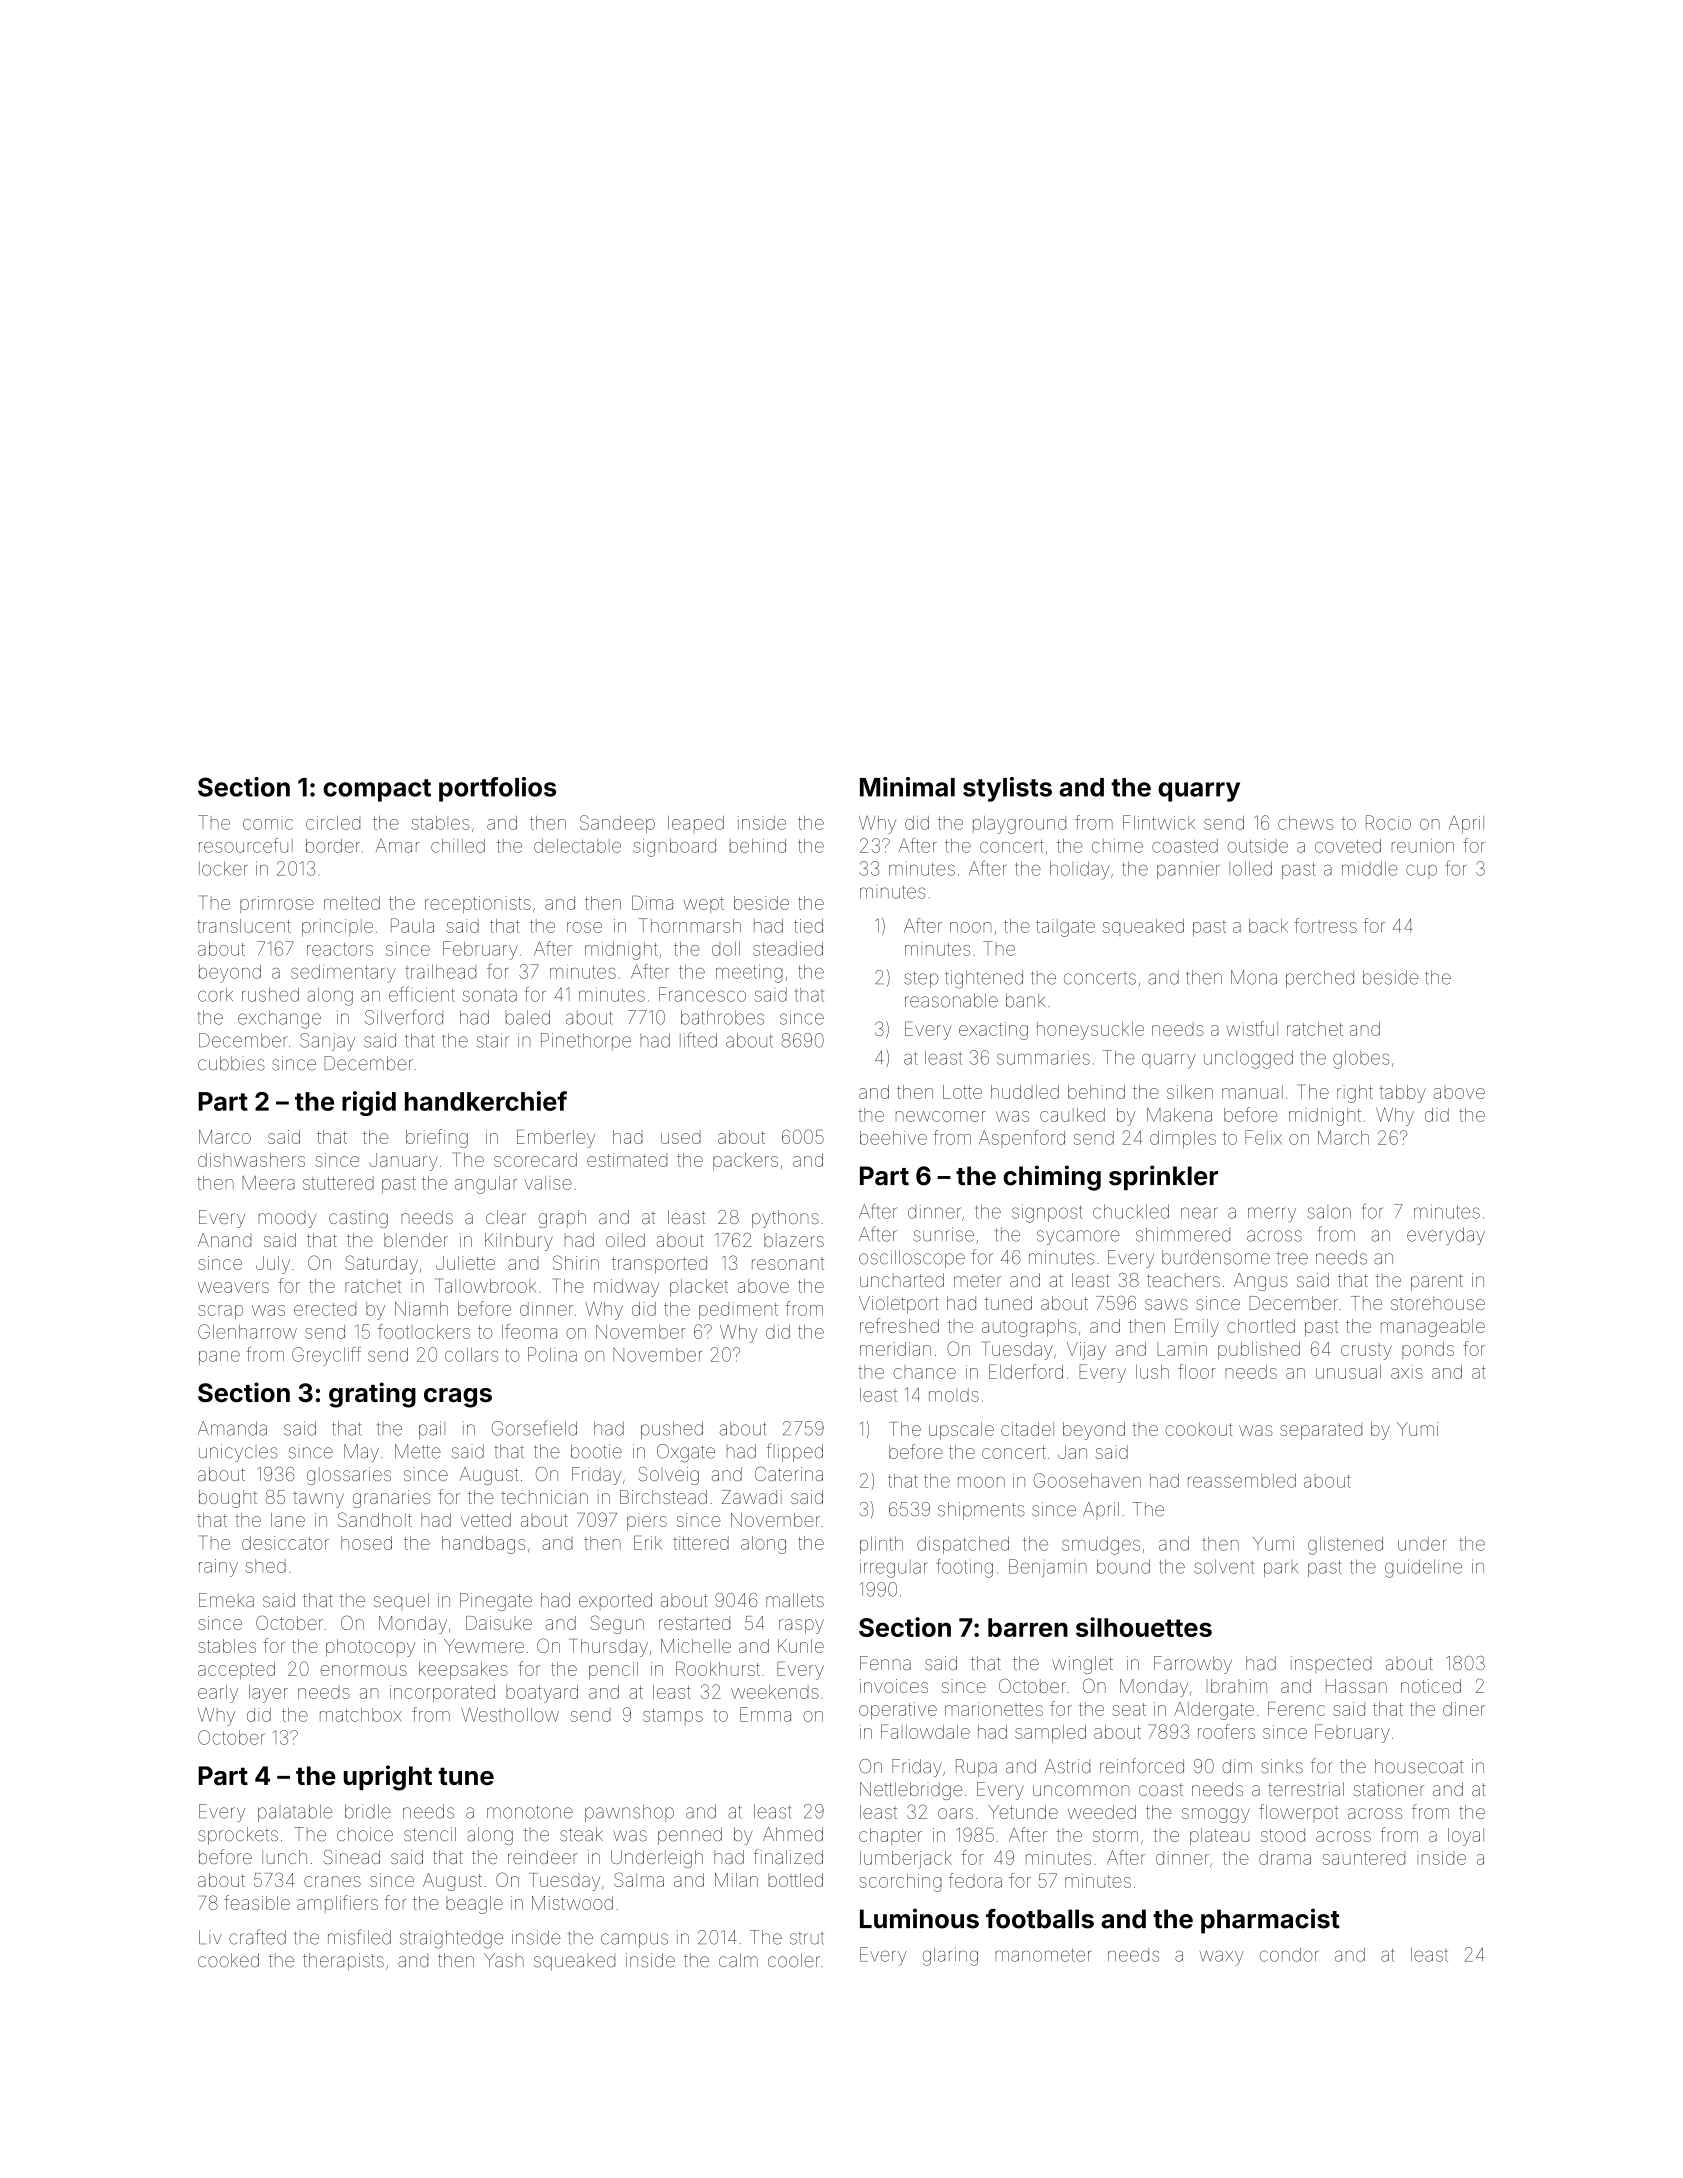 This page has height=2178, width=1683. What do you see at coordinates (1388, 822) in the page?
I see `Rocio` at bounding box center [1388, 822].
